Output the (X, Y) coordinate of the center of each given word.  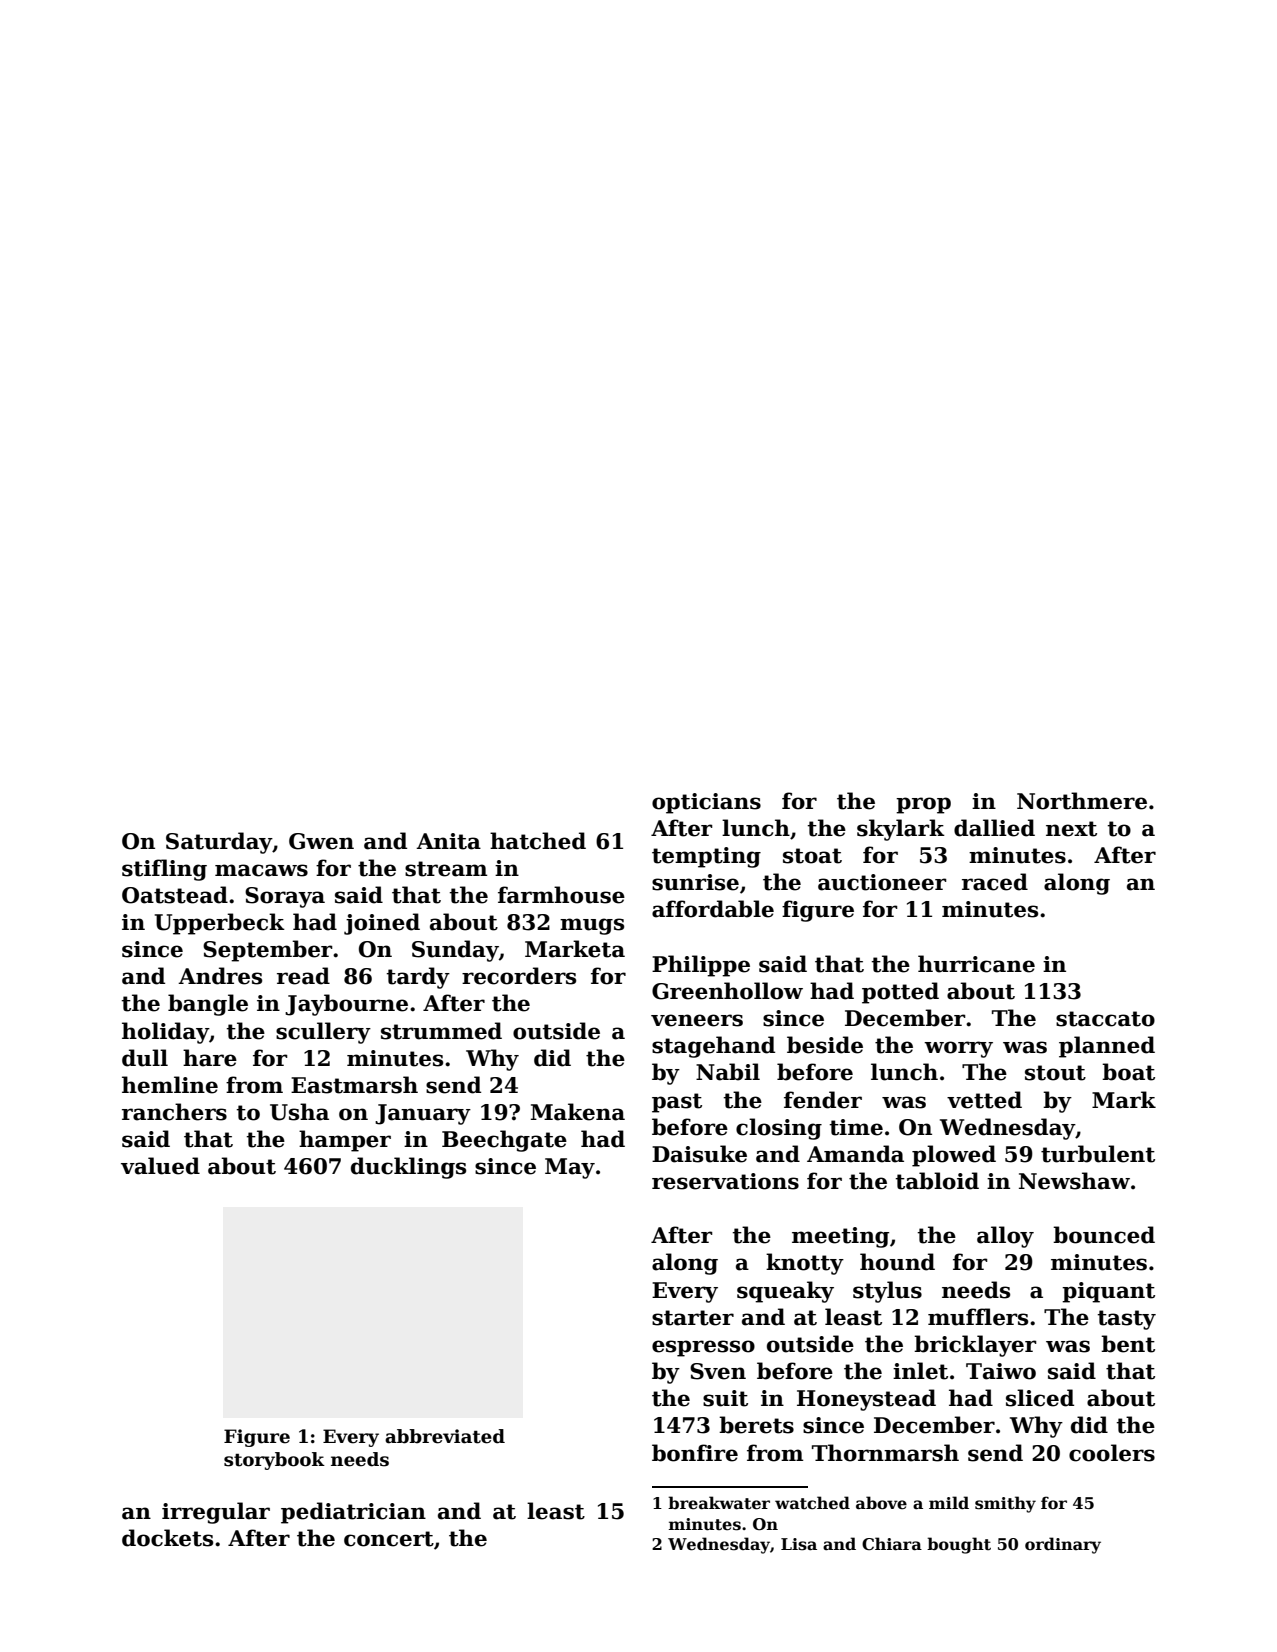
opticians (706, 803)
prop (923, 805)
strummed (441, 1031)
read (303, 976)
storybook (274, 1461)
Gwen (321, 841)
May (570, 1168)
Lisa (799, 1544)
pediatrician (353, 1513)
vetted (984, 1100)
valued (160, 1166)
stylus (887, 1292)
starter (693, 1318)
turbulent (1098, 1154)
